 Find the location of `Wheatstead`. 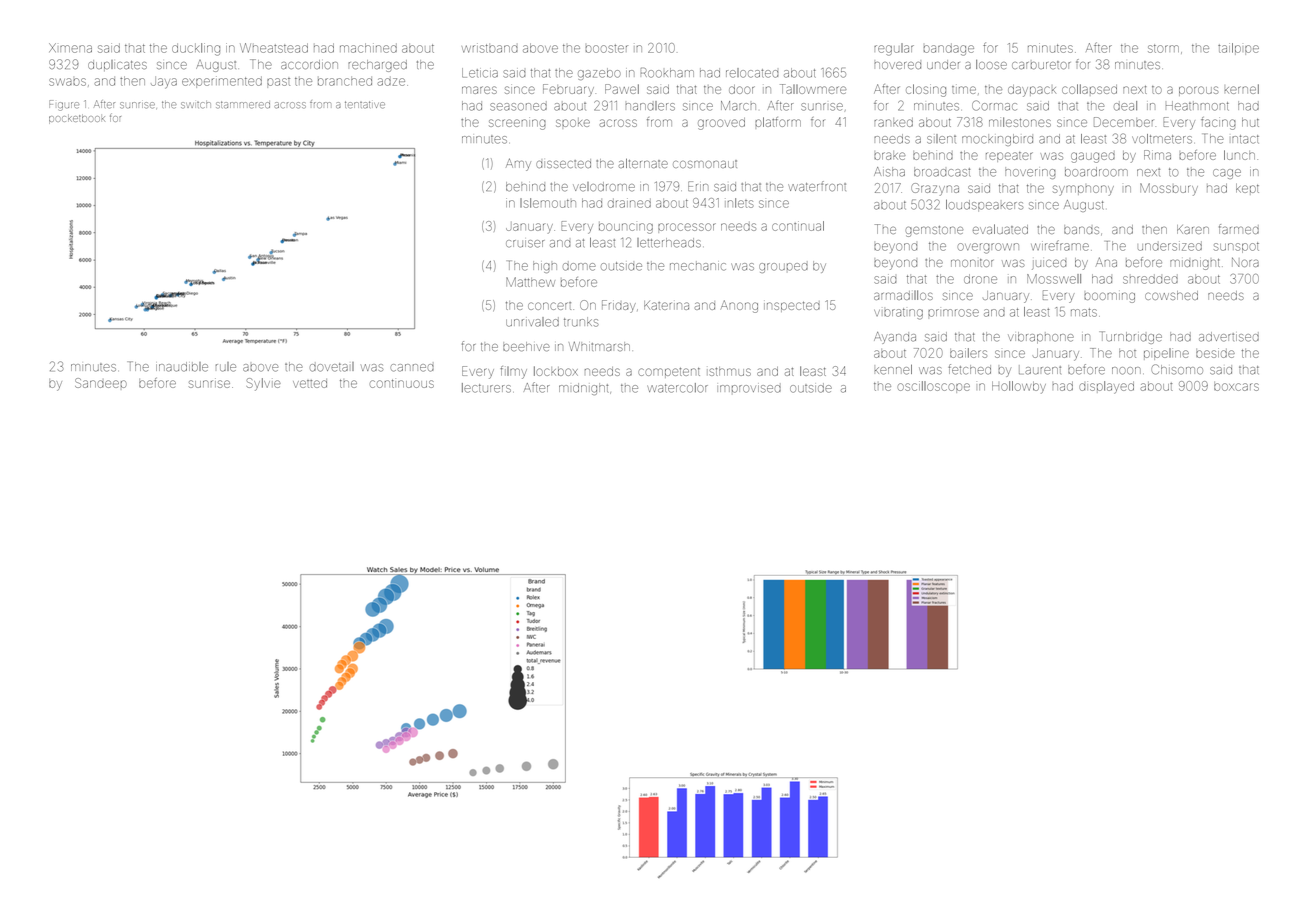

Wheatstead is located at coordinates (274, 48).
